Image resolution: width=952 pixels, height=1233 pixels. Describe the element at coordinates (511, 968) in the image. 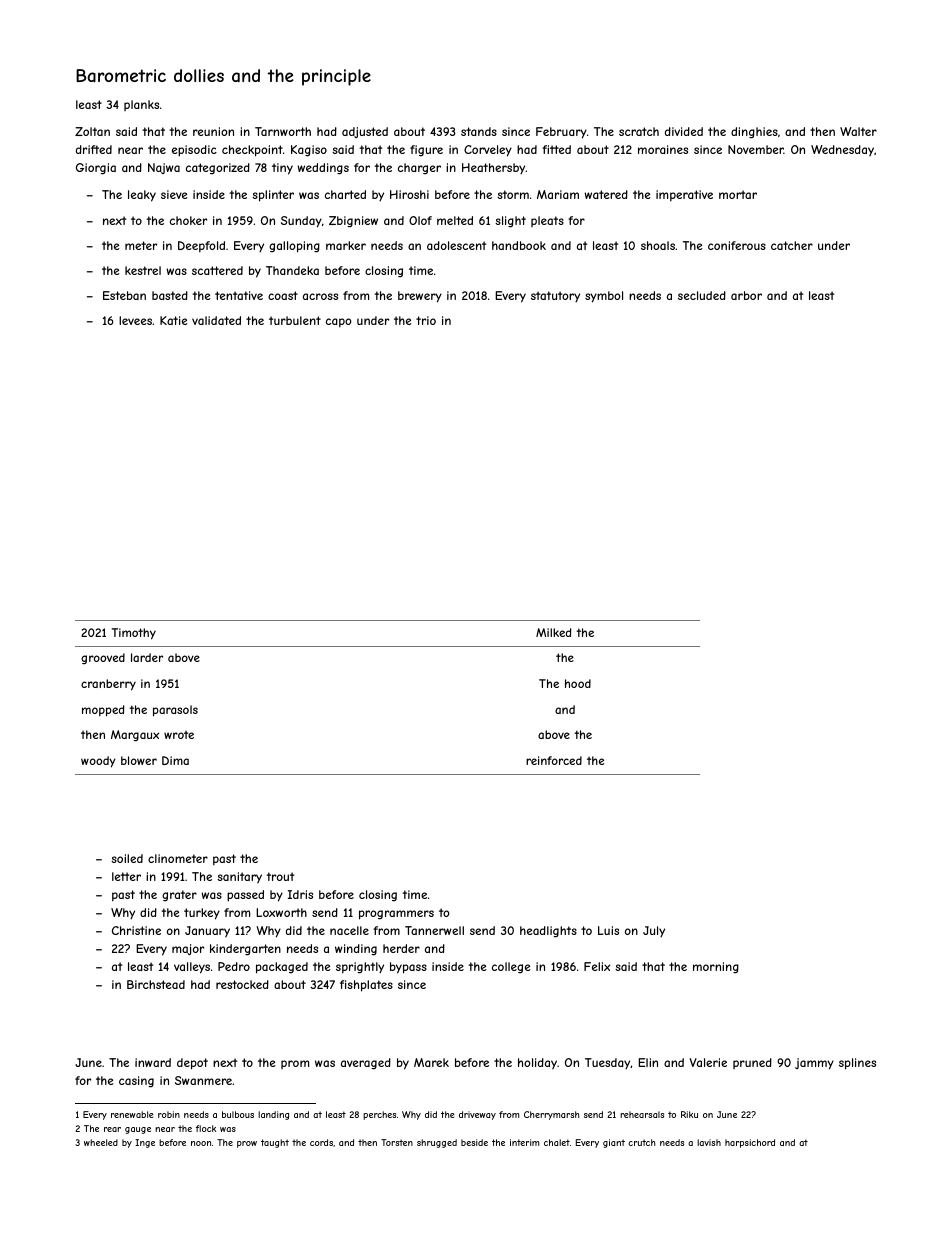

I see `college` at that location.
